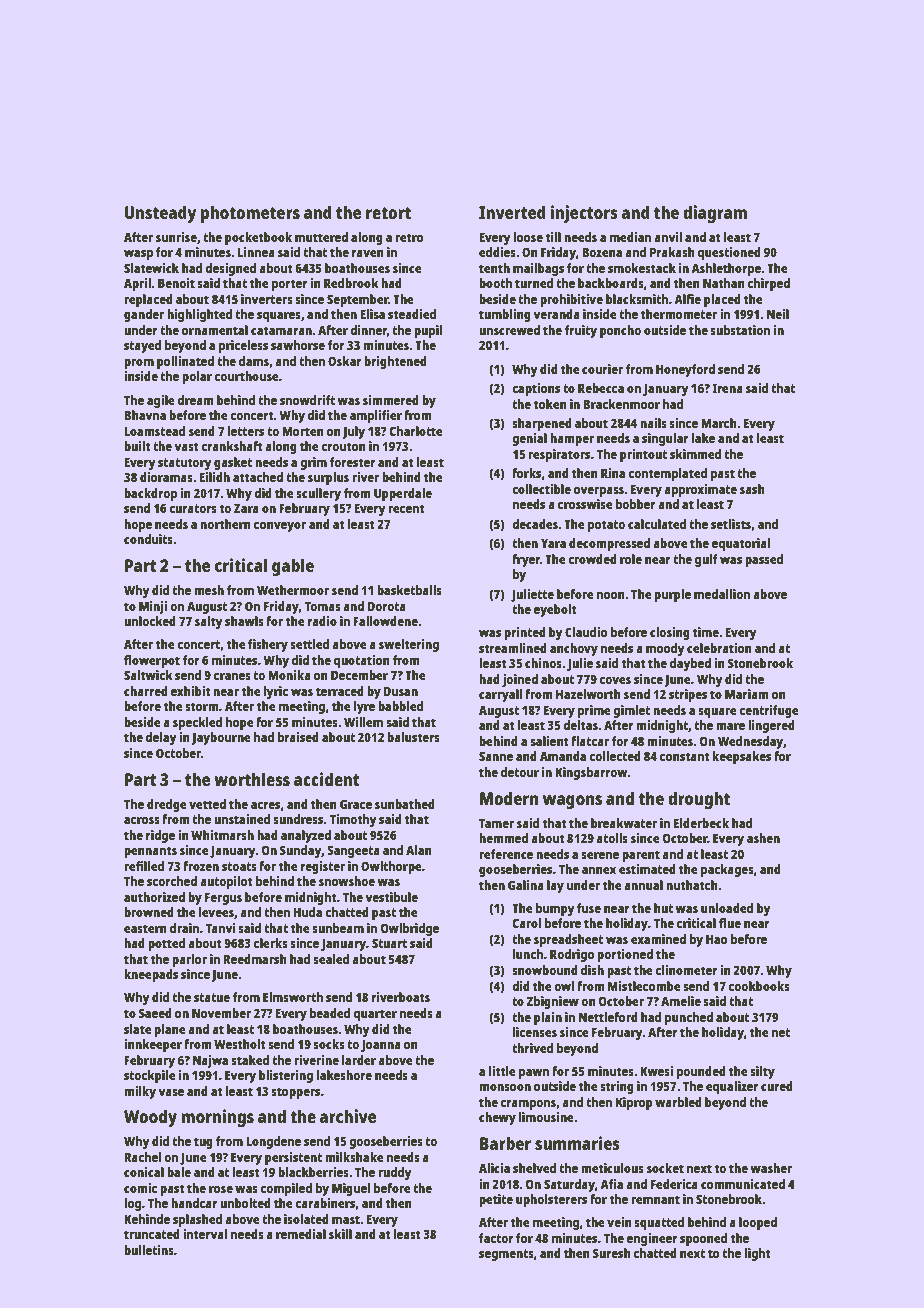 Image resolution: width=924 pixels, height=1308 pixels. What do you see at coordinates (534, 283) in the screenshot?
I see `turned` at bounding box center [534, 283].
